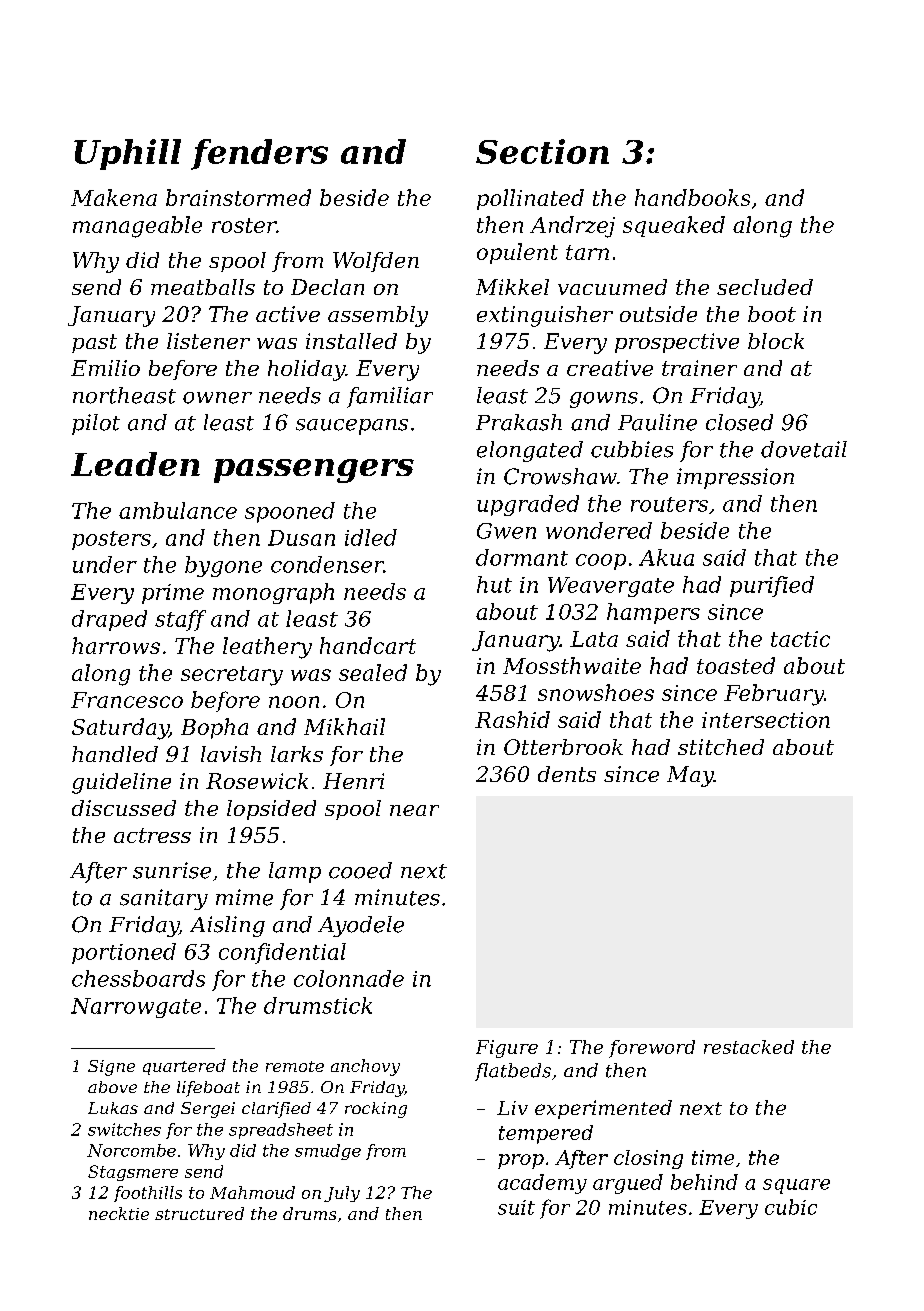  I want to click on discussed, so click(124, 808).
